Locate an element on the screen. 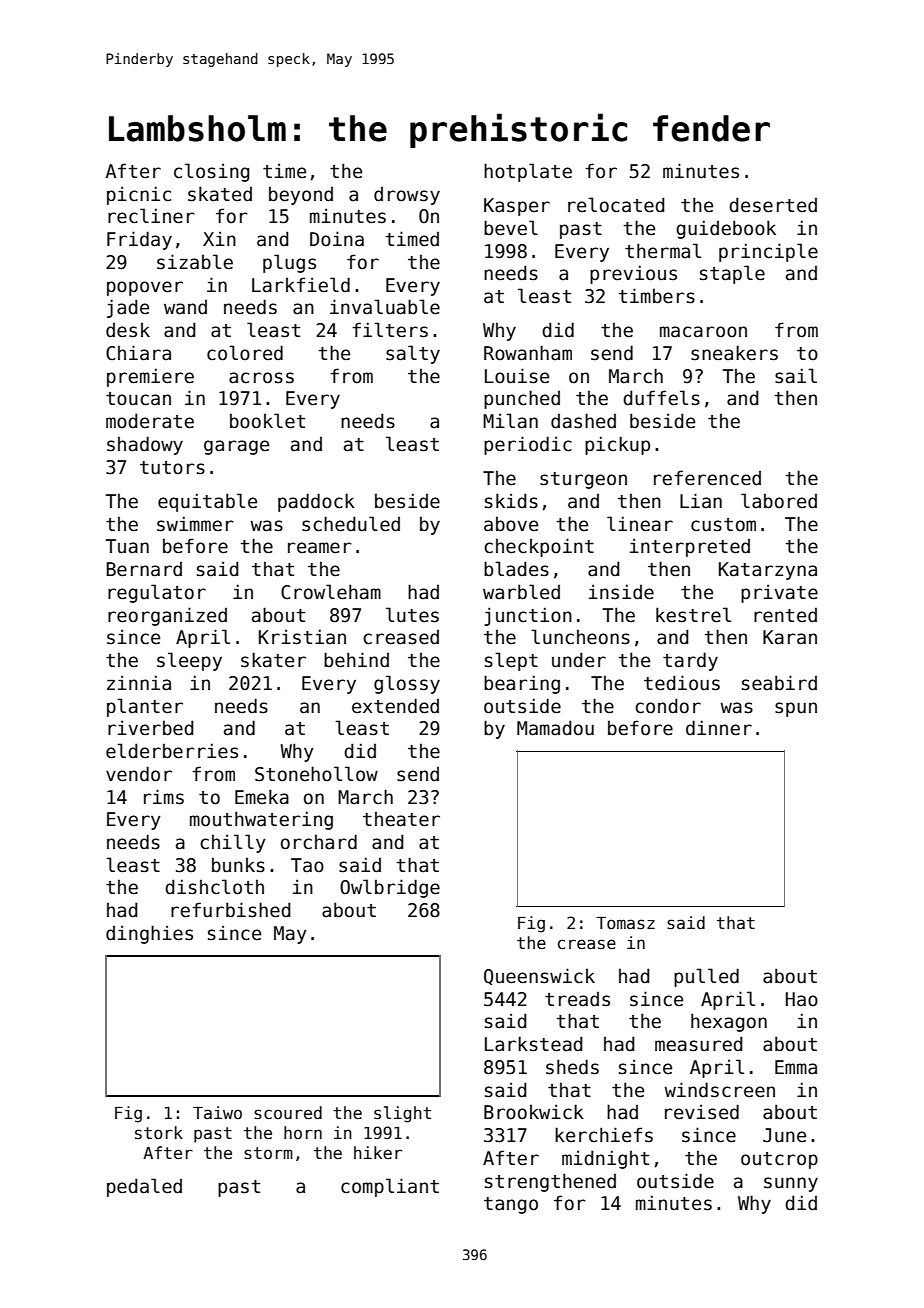 This screenshot has width=924, height=1308. pulled is located at coordinates (706, 977).
